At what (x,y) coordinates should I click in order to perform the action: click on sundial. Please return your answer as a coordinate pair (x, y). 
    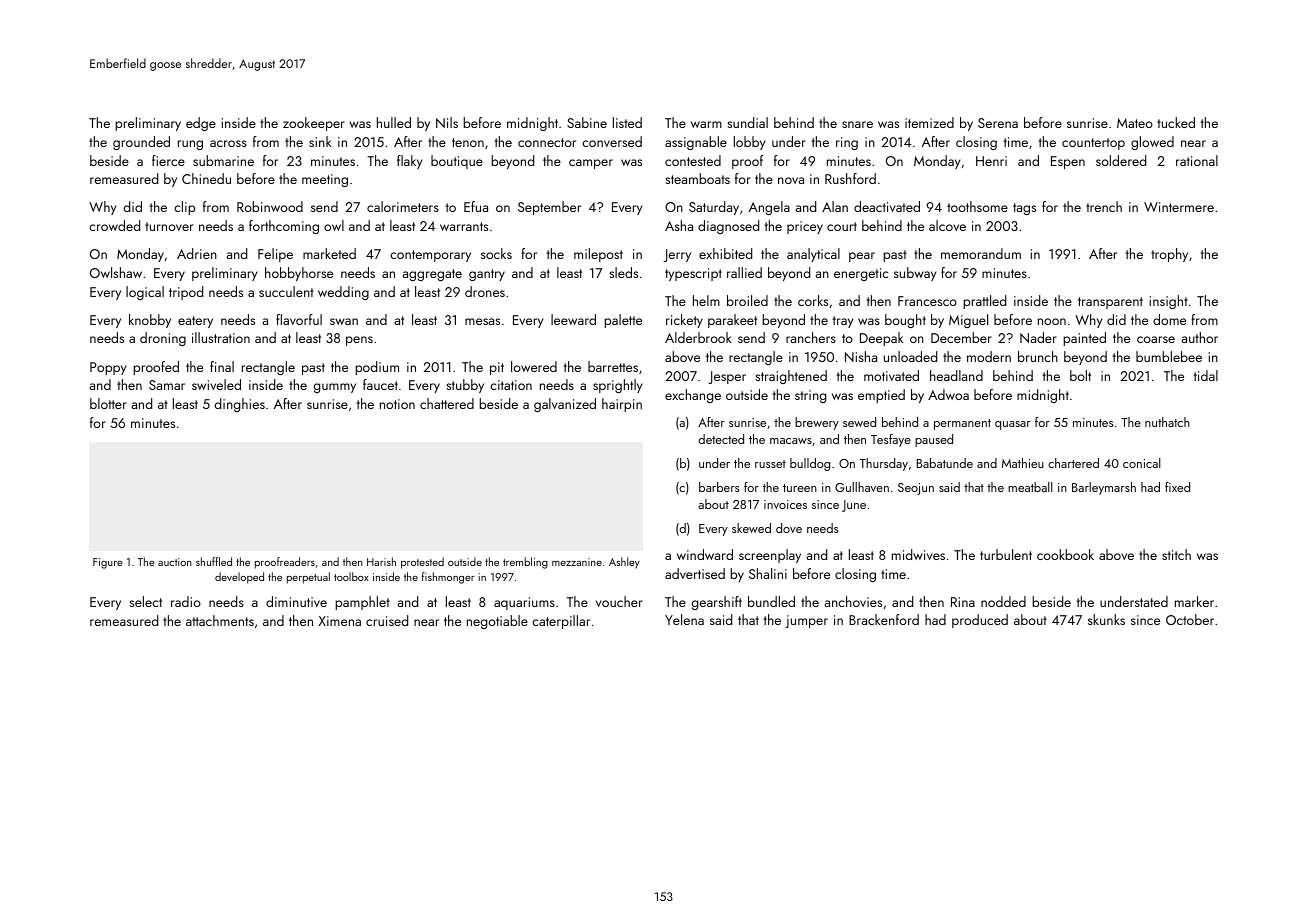
    Looking at the image, I should click on (747, 122).
